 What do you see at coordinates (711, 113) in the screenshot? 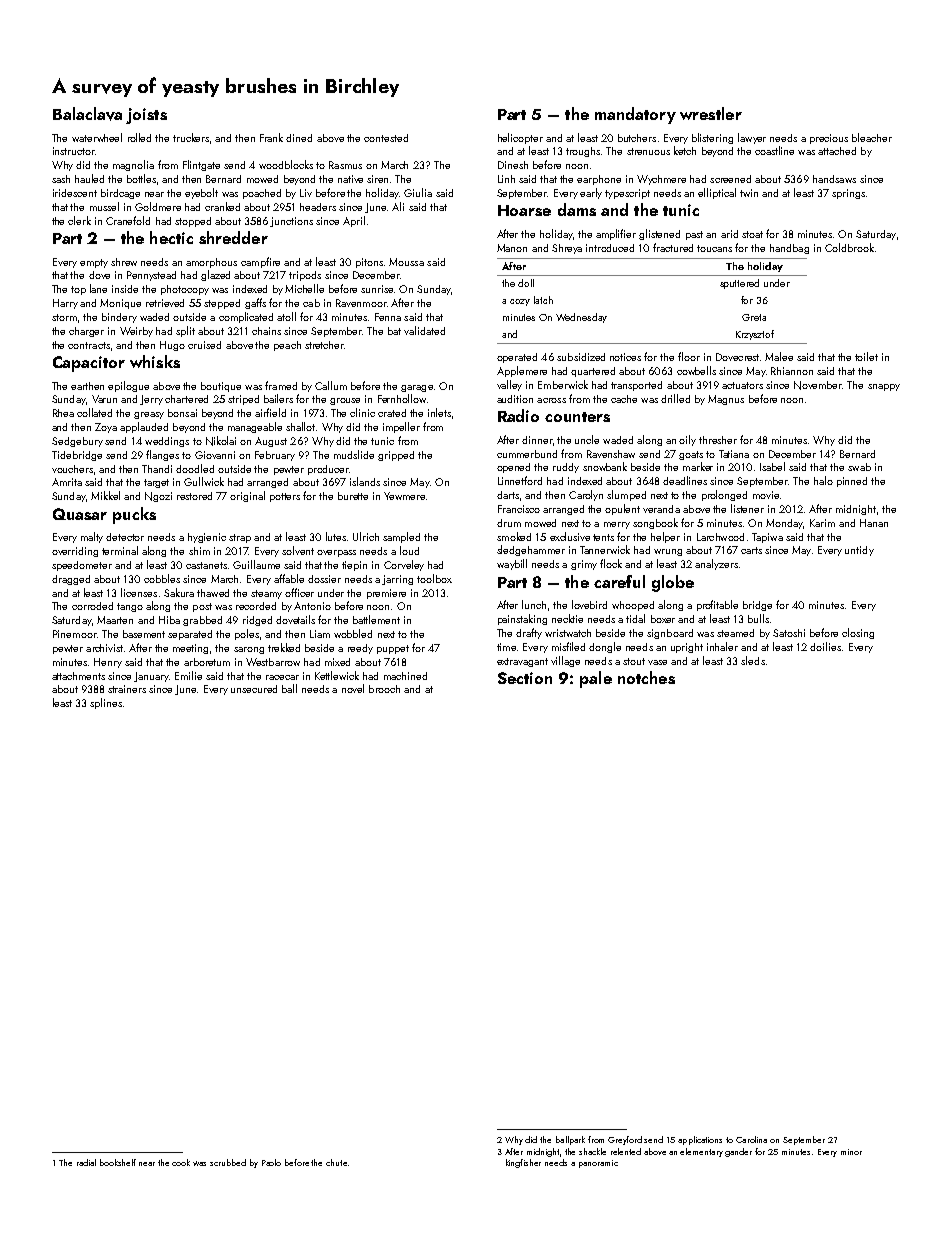
I see `wrestler` at bounding box center [711, 113].
